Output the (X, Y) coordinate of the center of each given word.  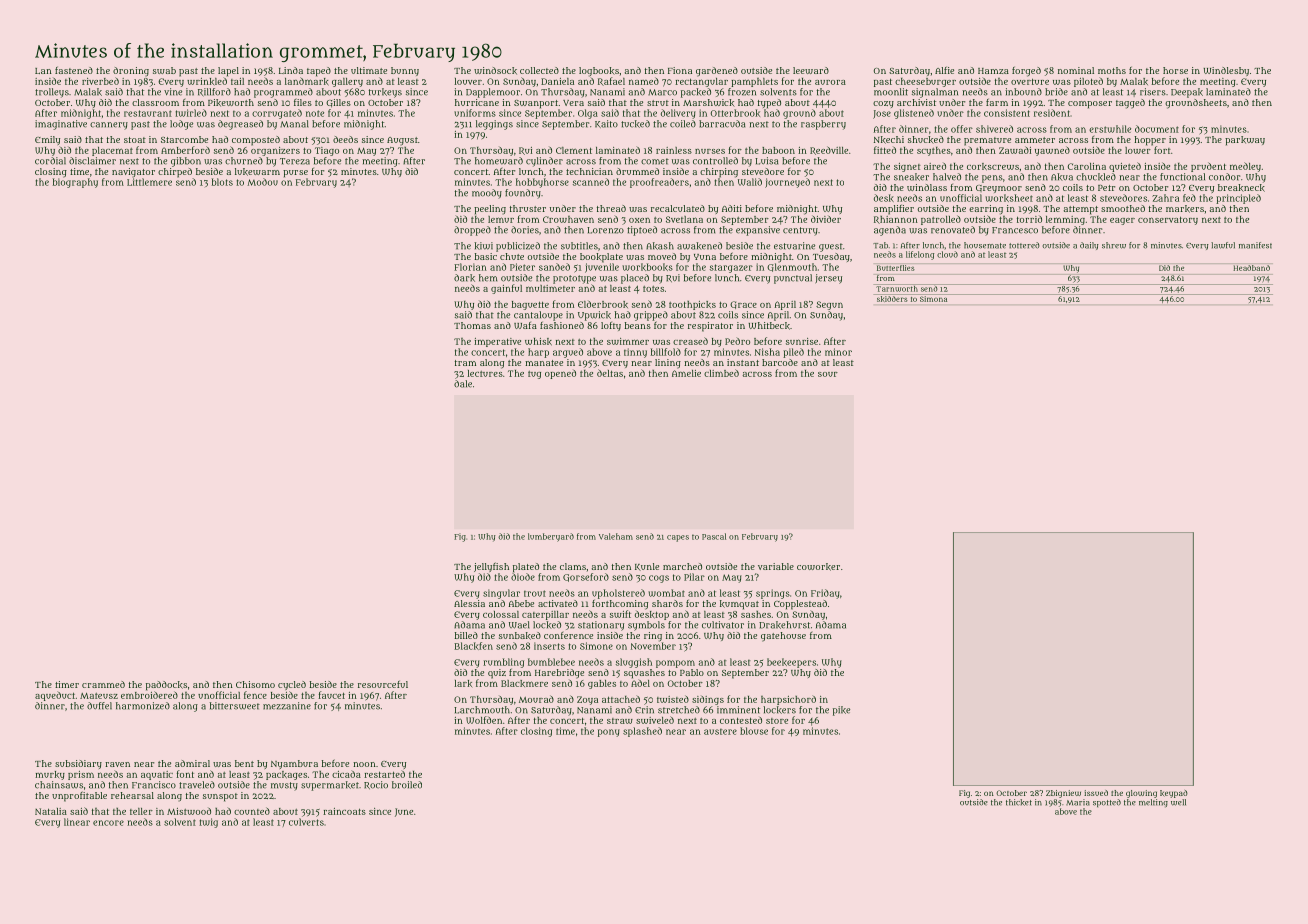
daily (1089, 246)
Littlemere (149, 182)
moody (487, 194)
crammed (103, 684)
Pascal (714, 536)
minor (838, 352)
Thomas (472, 325)
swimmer (628, 341)
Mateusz (99, 696)
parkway (1245, 141)
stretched (679, 710)
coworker (818, 567)
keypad (1174, 794)
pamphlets (754, 82)
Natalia (51, 811)
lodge (181, 125)
